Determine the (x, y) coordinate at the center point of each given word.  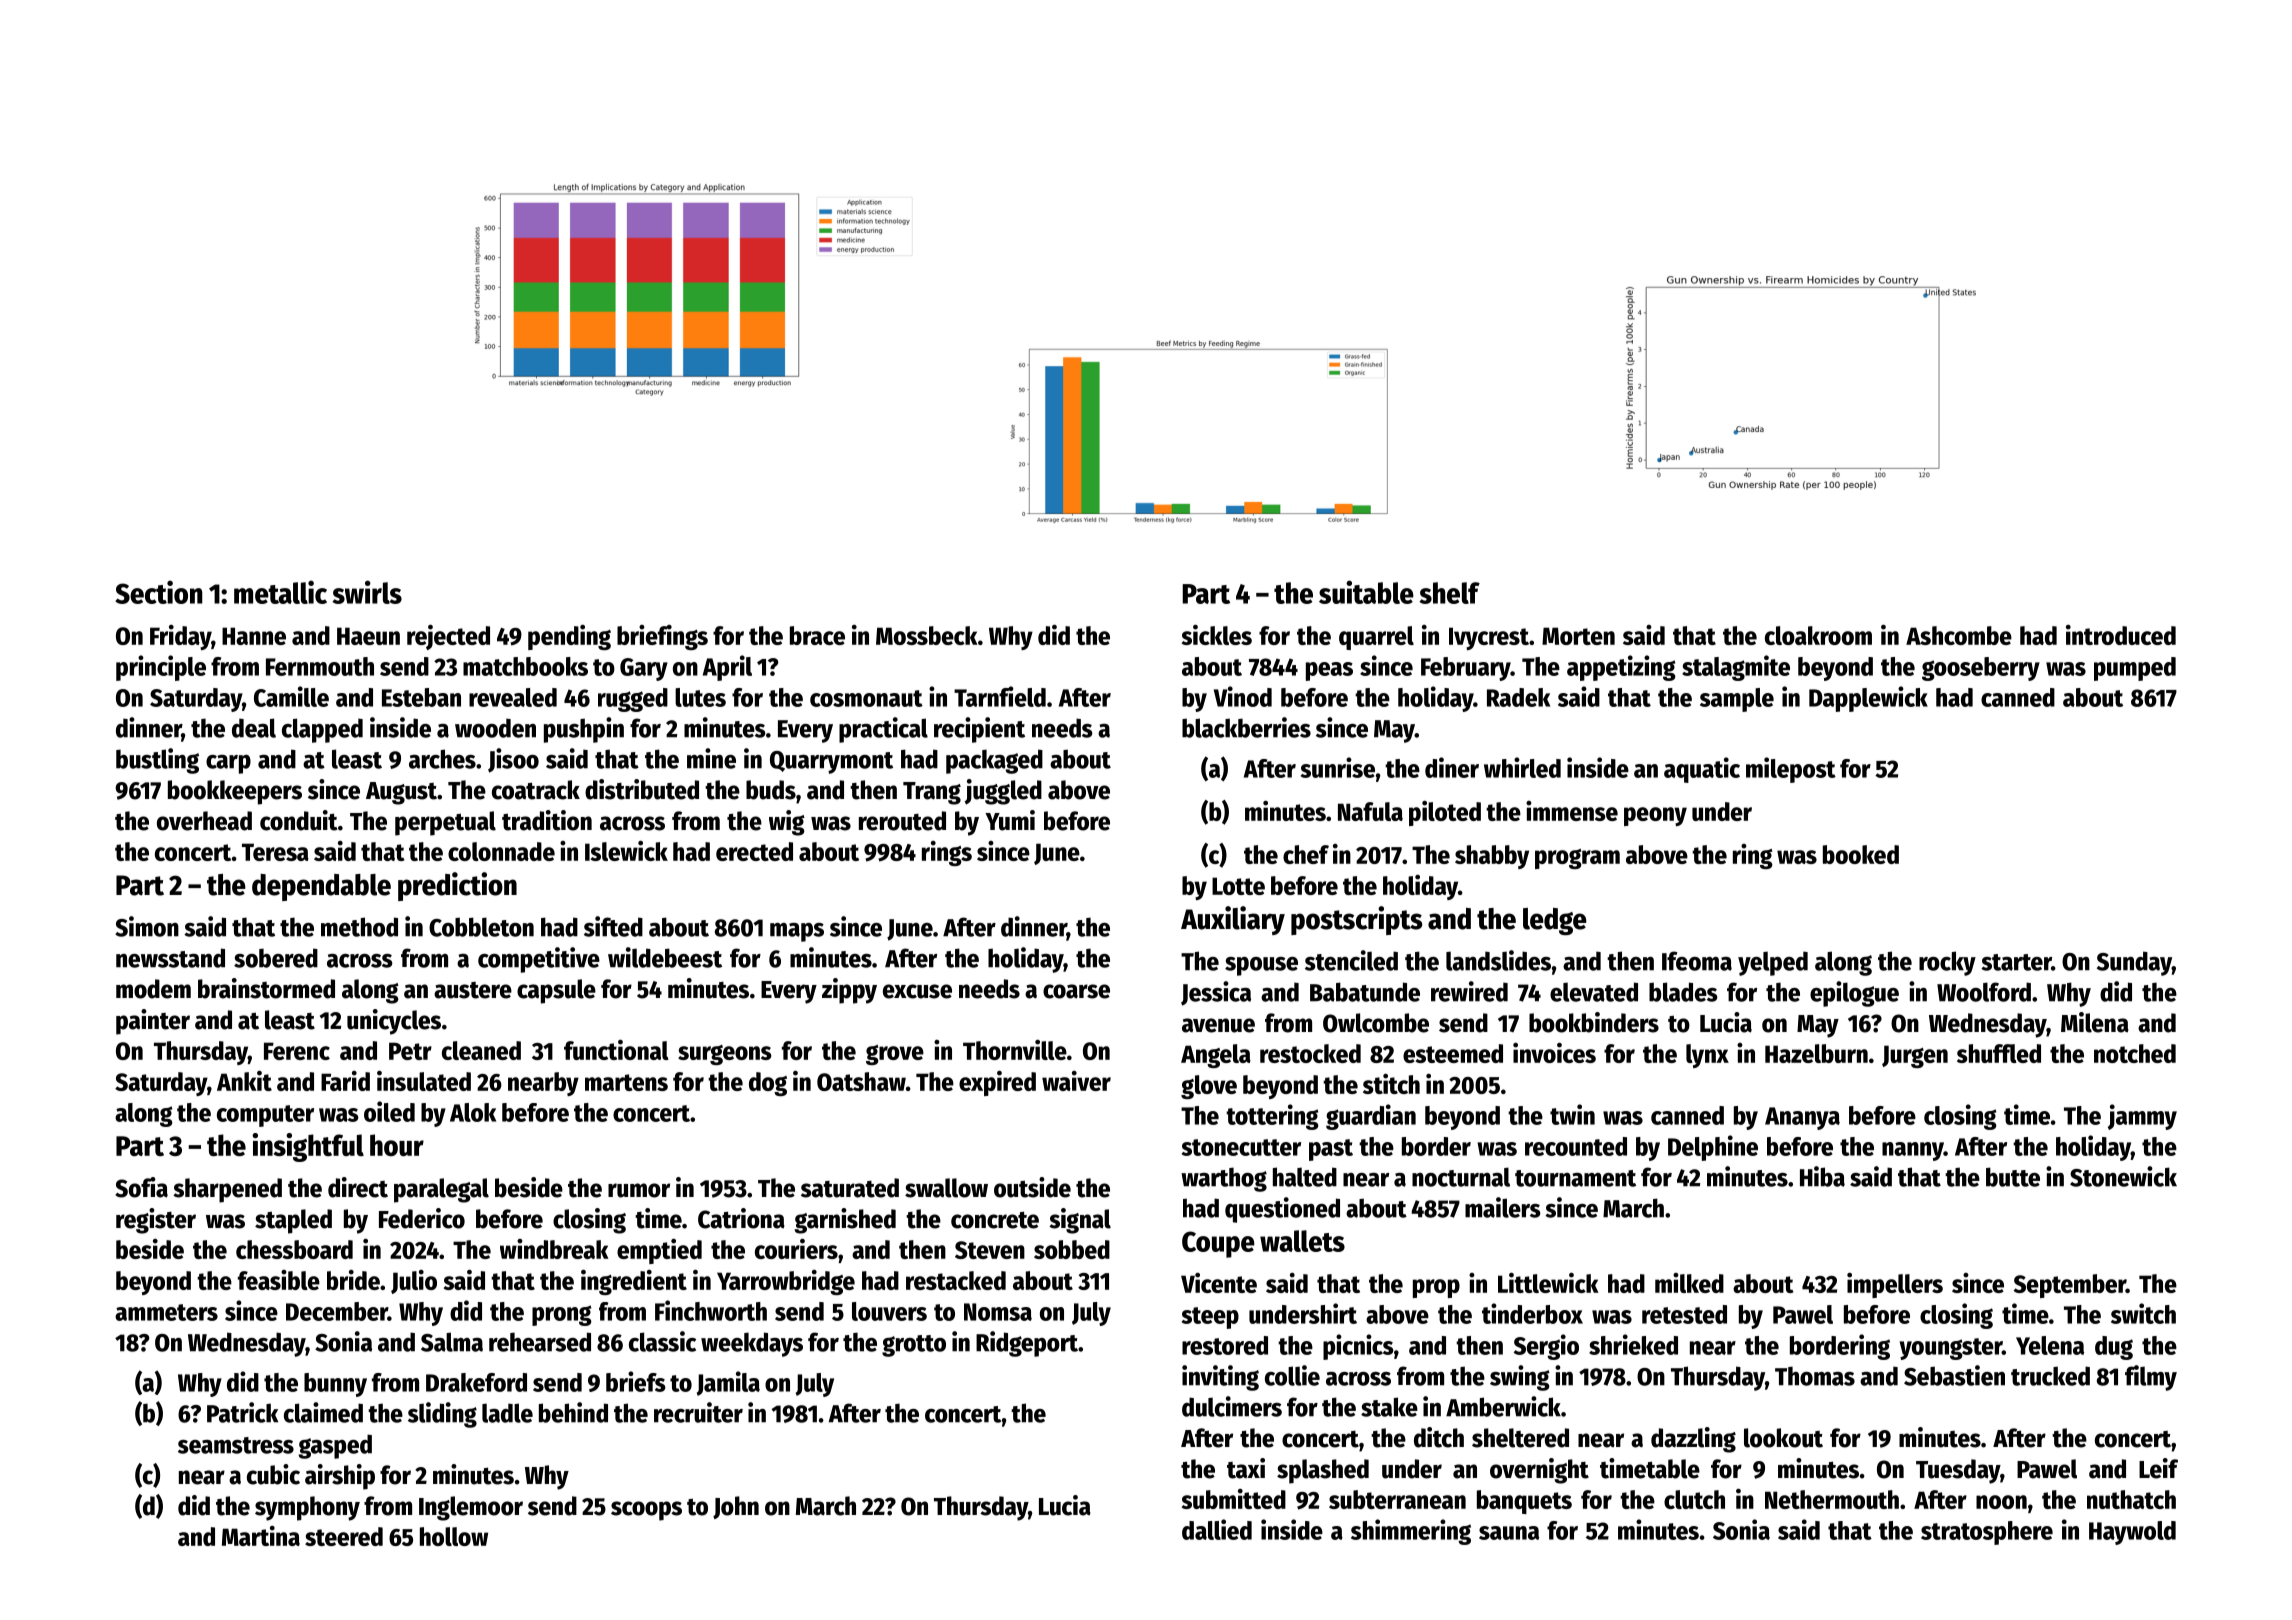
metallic (280, 592)
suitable (1366, 592)
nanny (1913, 1151)
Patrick (242, 1412)
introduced (2121, 635)
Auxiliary (1233, 920)
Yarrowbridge (786, 1282)
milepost (1791, 770)
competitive (539, 960)
